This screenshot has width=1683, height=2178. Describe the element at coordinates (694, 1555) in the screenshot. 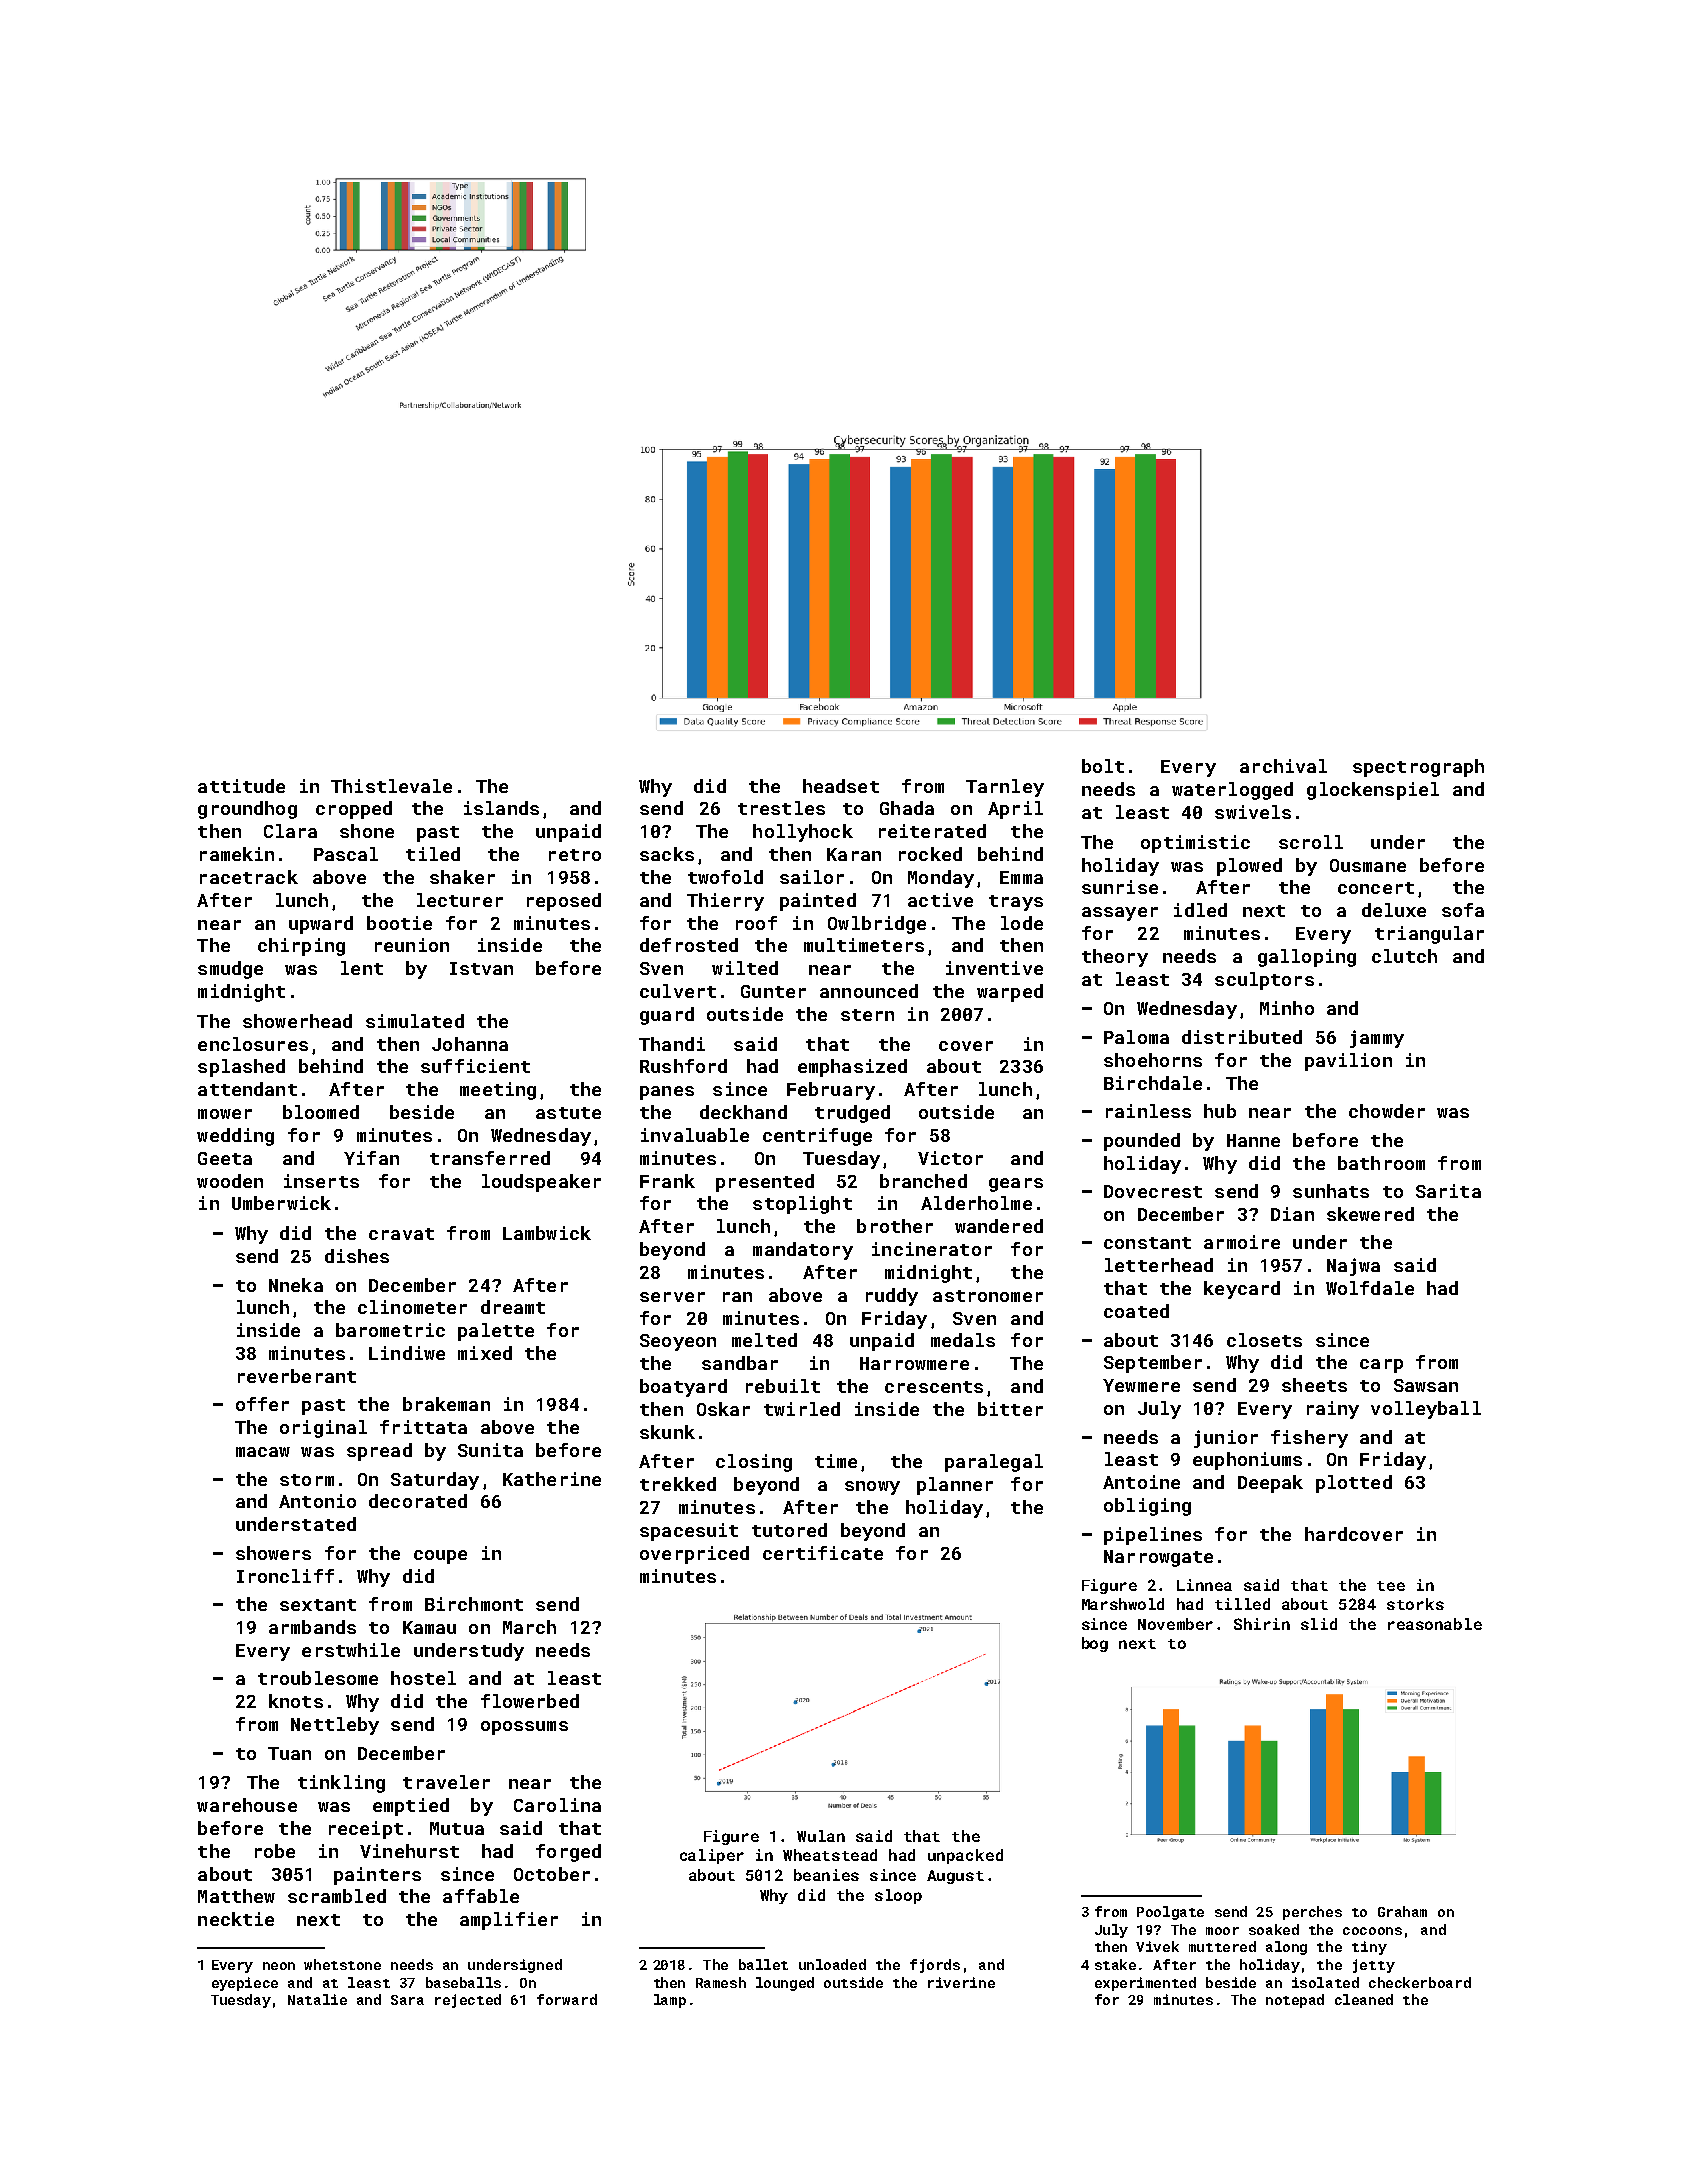

I see `overpriced` at that location.
